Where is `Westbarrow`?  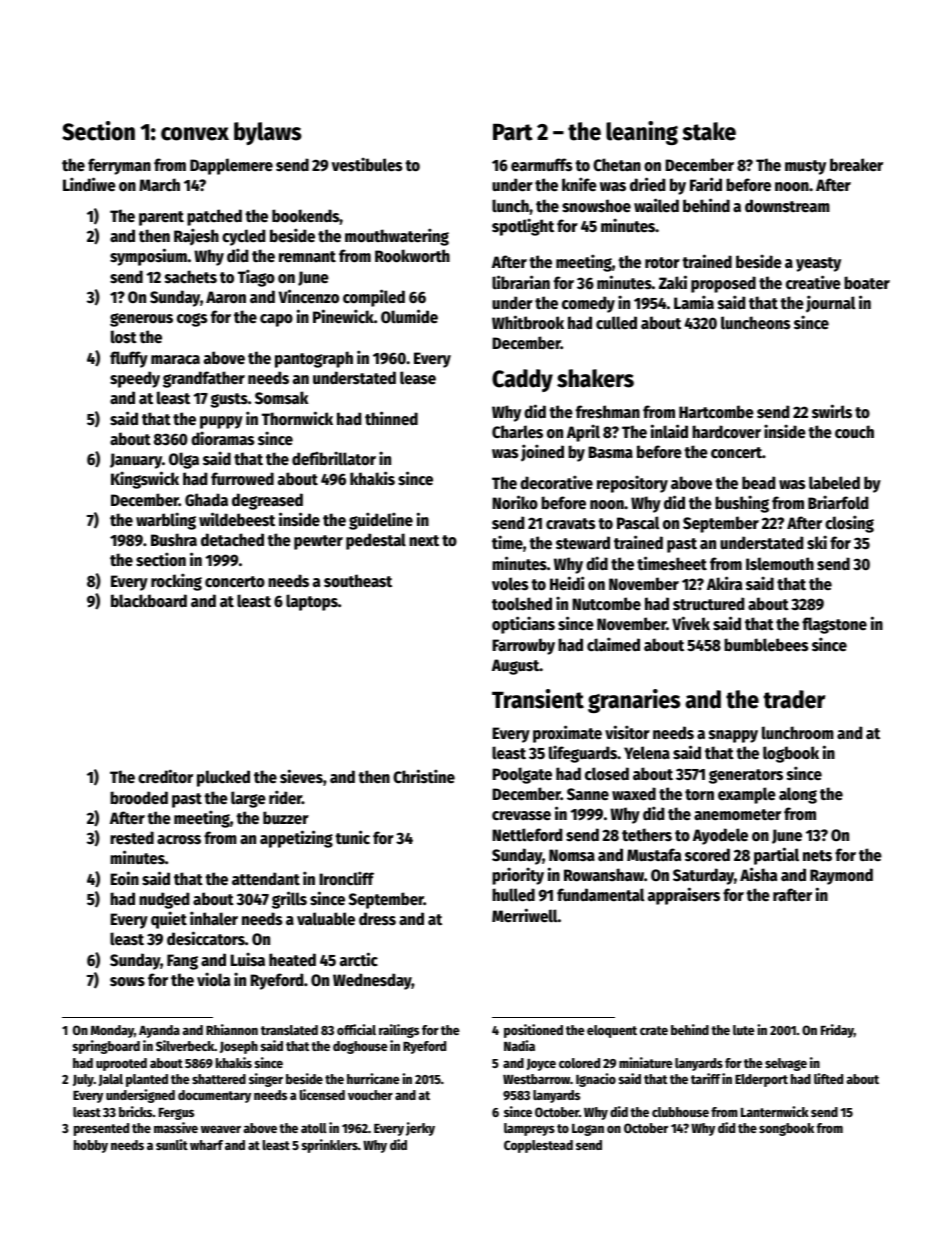
Westbarrow is located at coordinates (536, 1079).
